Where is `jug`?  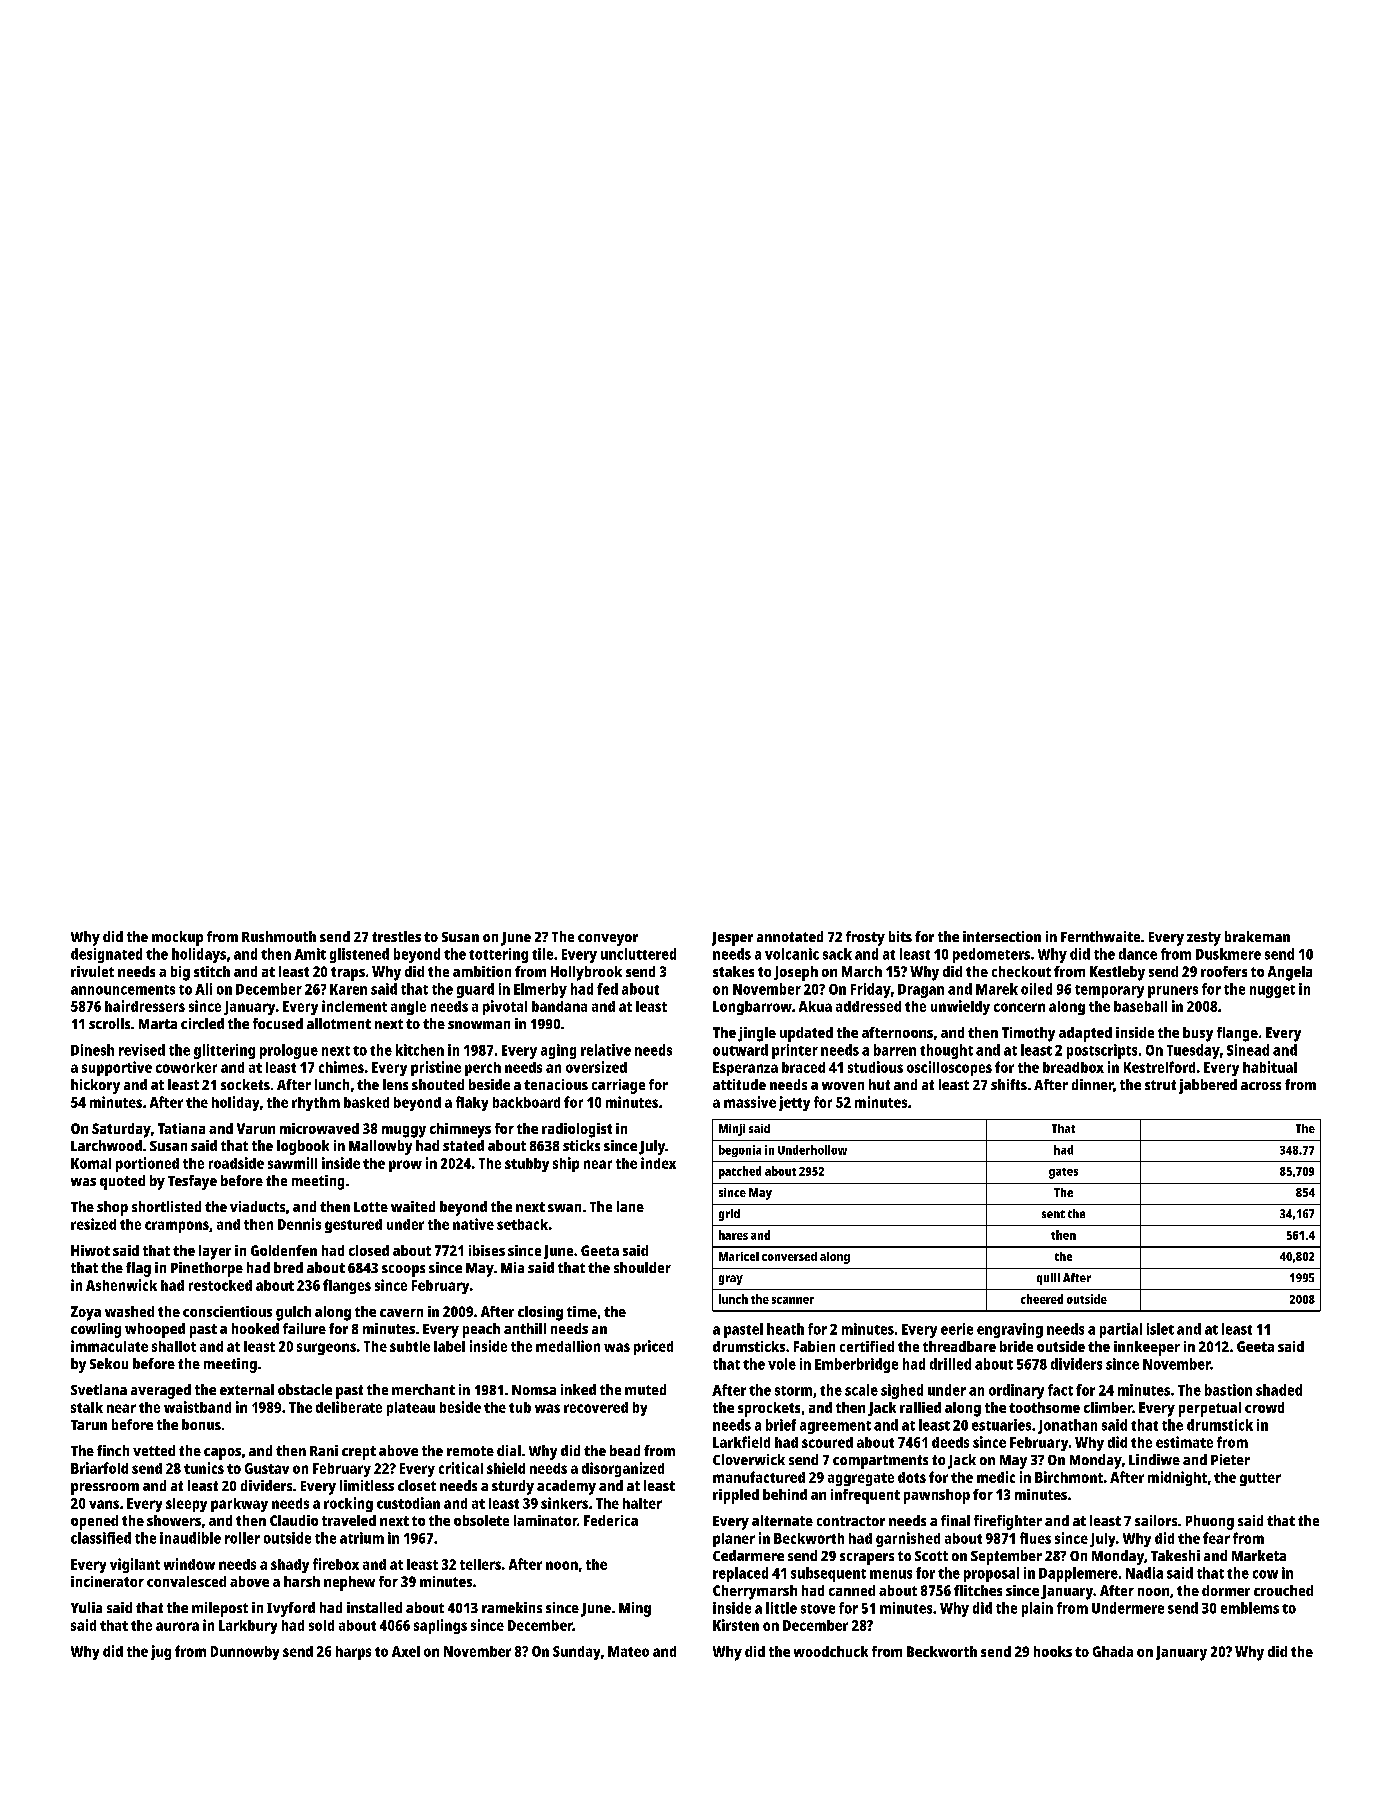 jug is located at coordinates (161, 1652).
